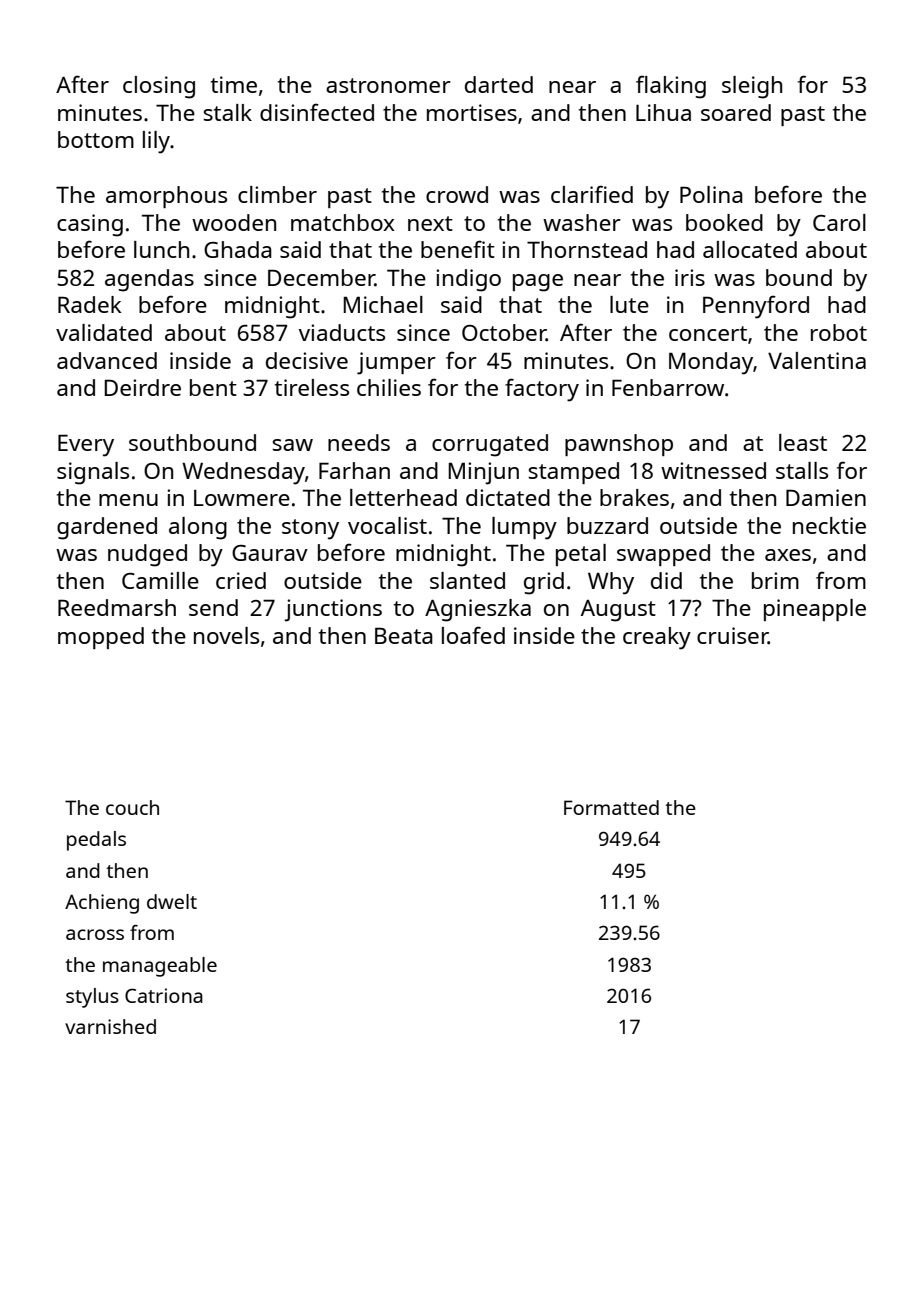 The width and height of the image is (924, 1311). Describe the element at coordinates (213, 607) in the image. I see `send` at that location.
